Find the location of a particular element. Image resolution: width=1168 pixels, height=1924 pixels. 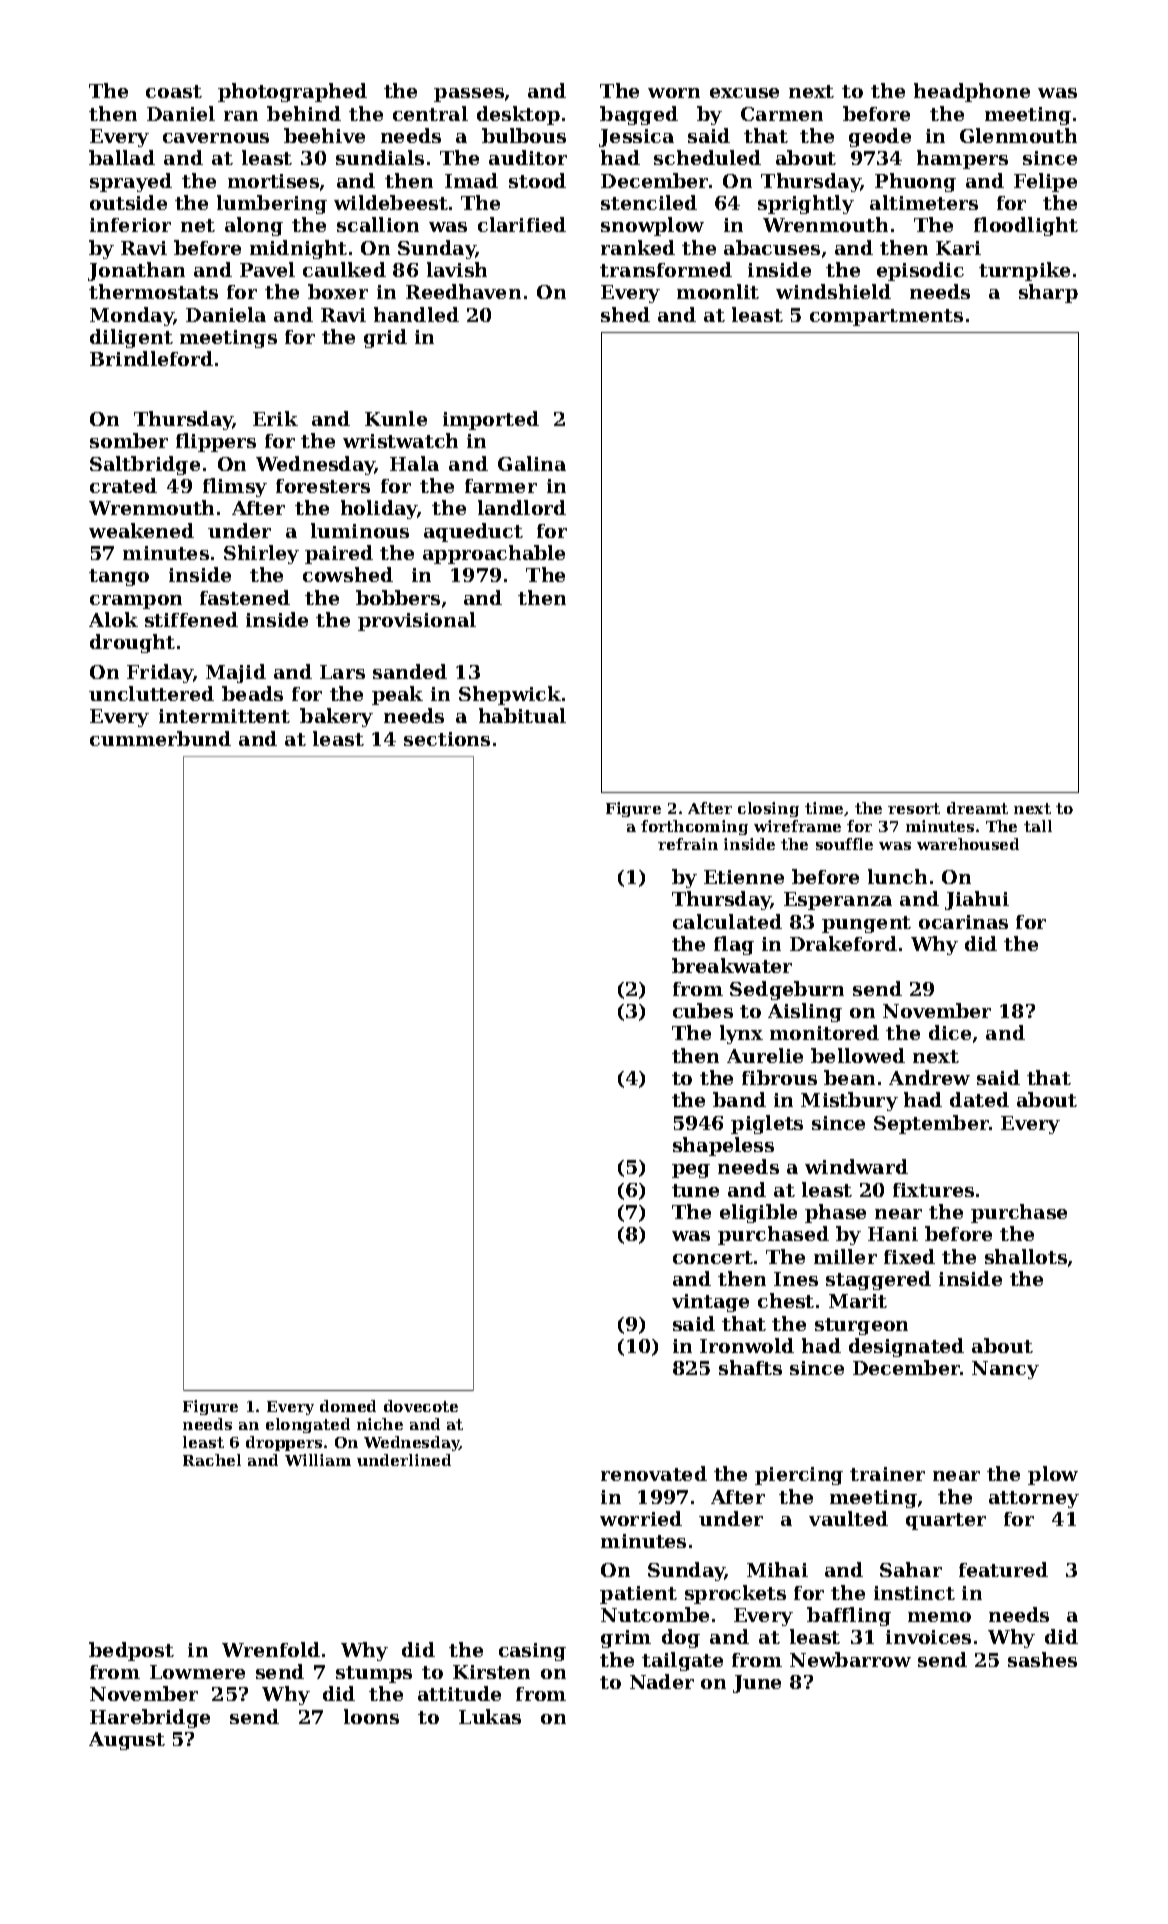

resort is located at coordinates (914, 808).
